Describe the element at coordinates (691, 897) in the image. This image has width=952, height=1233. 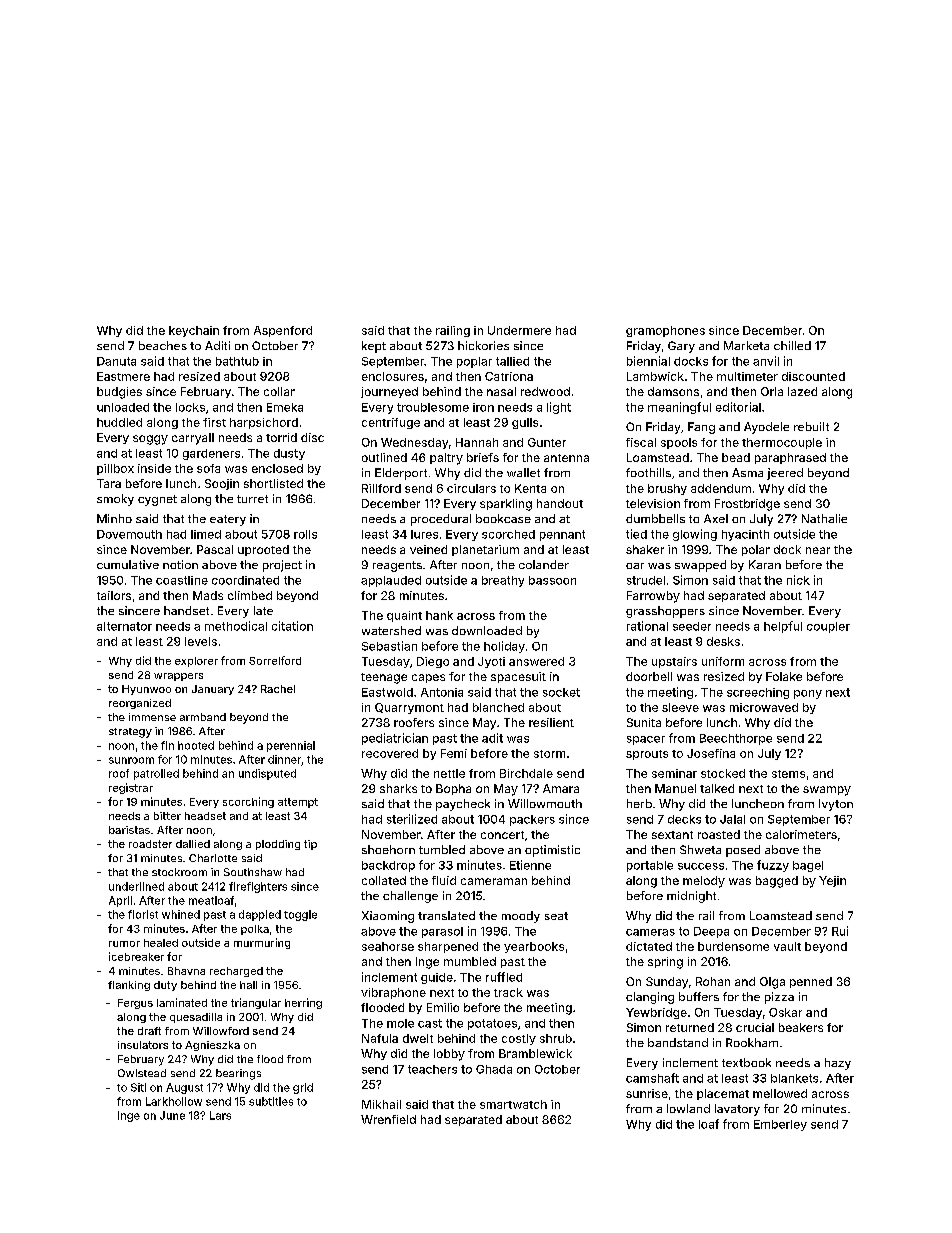
I see `midnight` at that location.
